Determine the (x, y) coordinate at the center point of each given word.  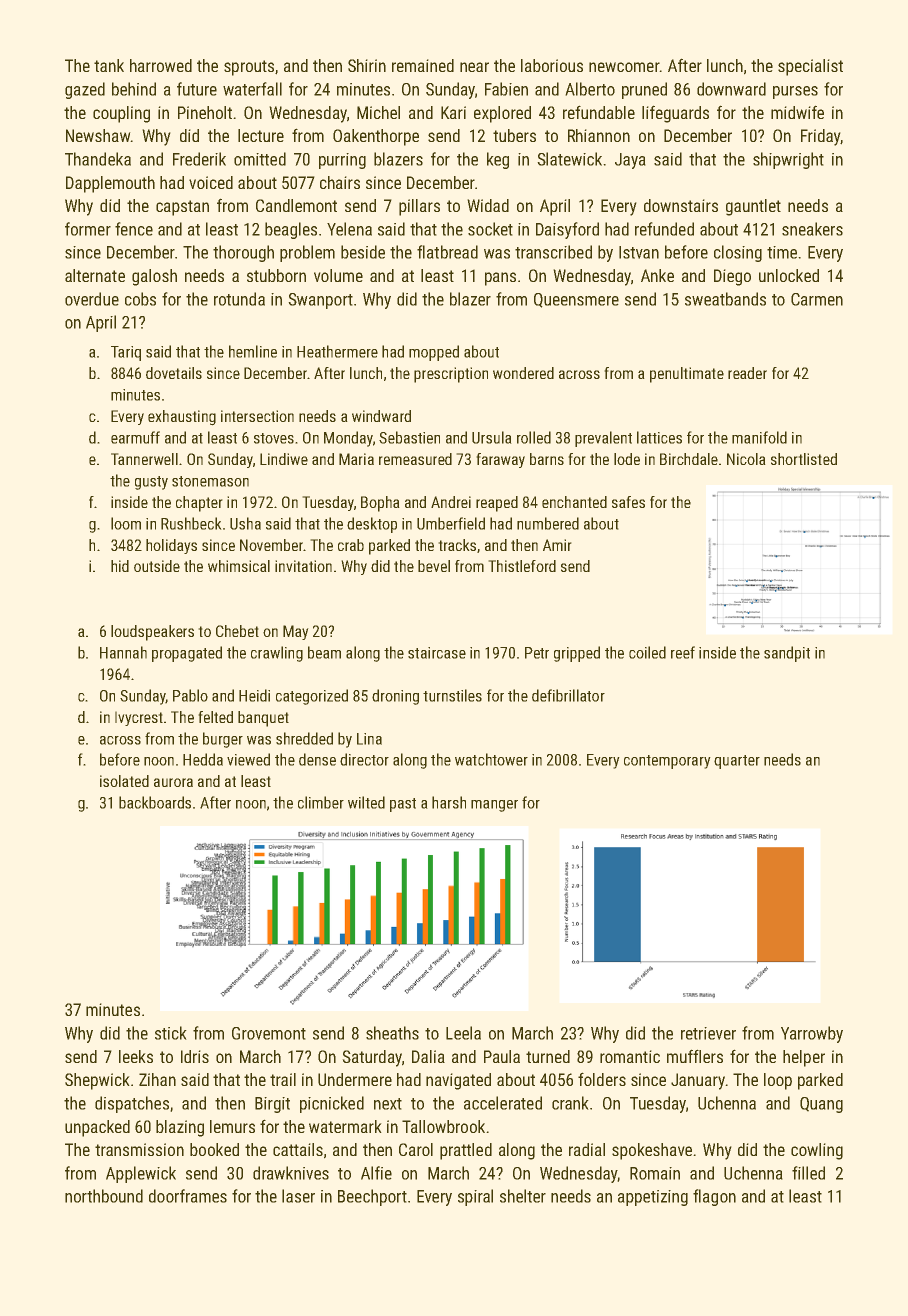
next (388, 1104)
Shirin (367, 65)
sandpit (787, 654)
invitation (303, 566)
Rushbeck (191, 523)
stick (171, 1033)
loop (778, 1081)
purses (795, 92)
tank (109, 65)
